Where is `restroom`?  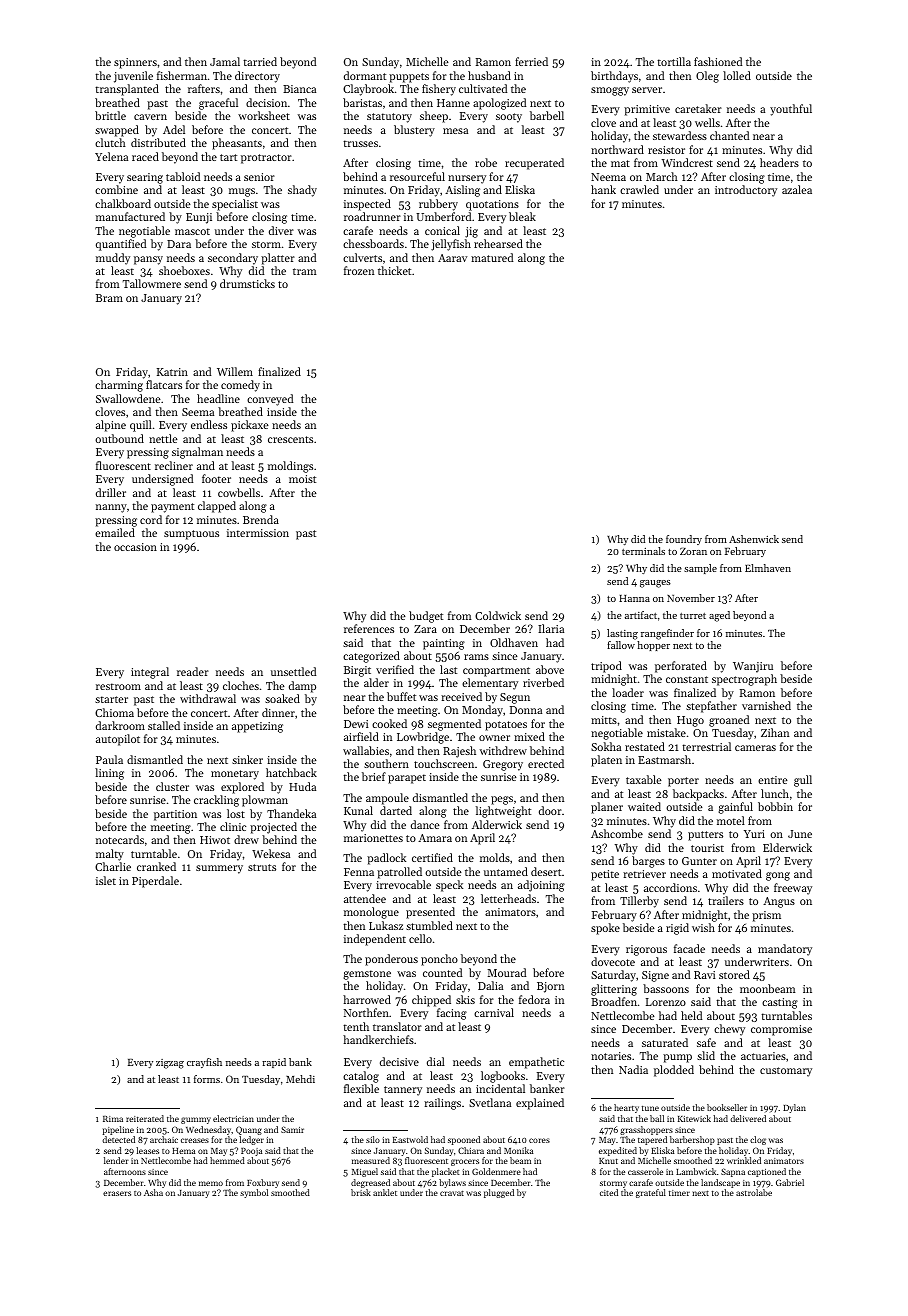 restroom is located at coordinates (118, 686).
